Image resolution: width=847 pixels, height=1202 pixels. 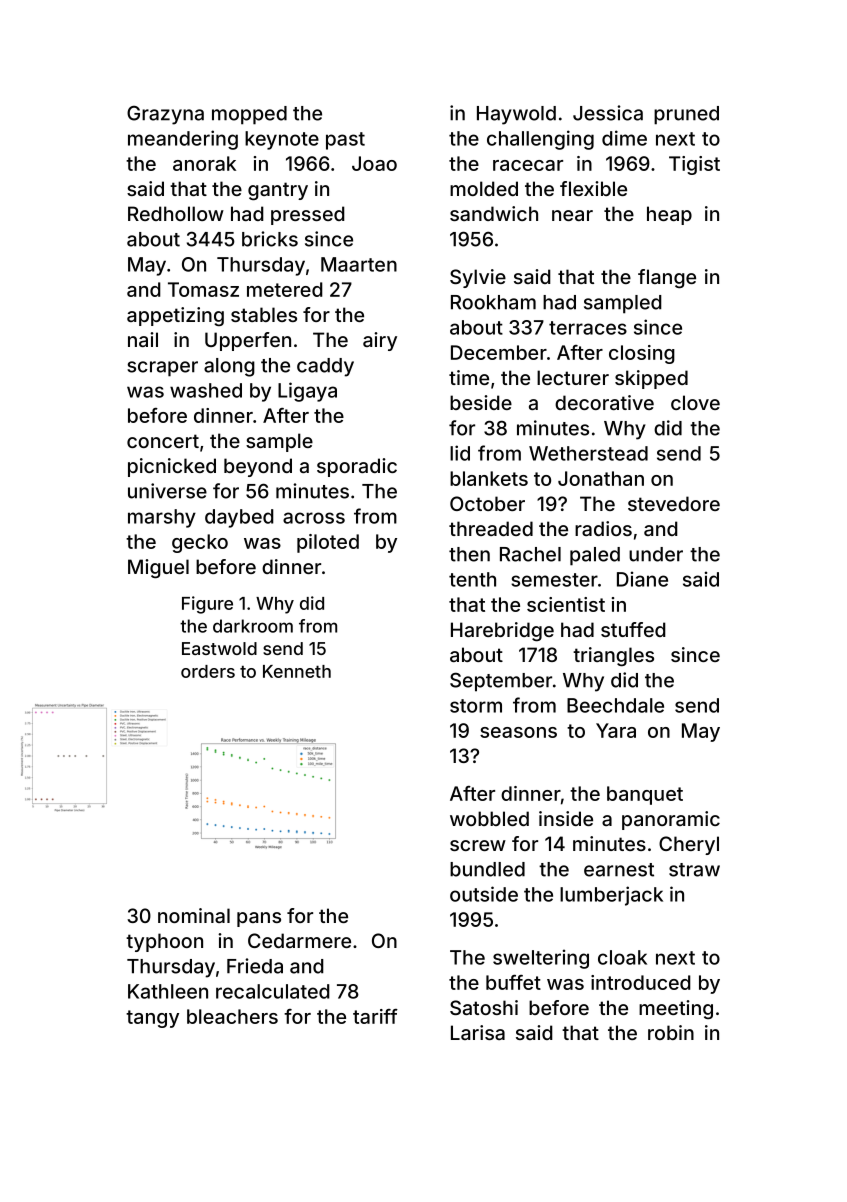 I want to click on robin, so click(x=671, y=1032).
